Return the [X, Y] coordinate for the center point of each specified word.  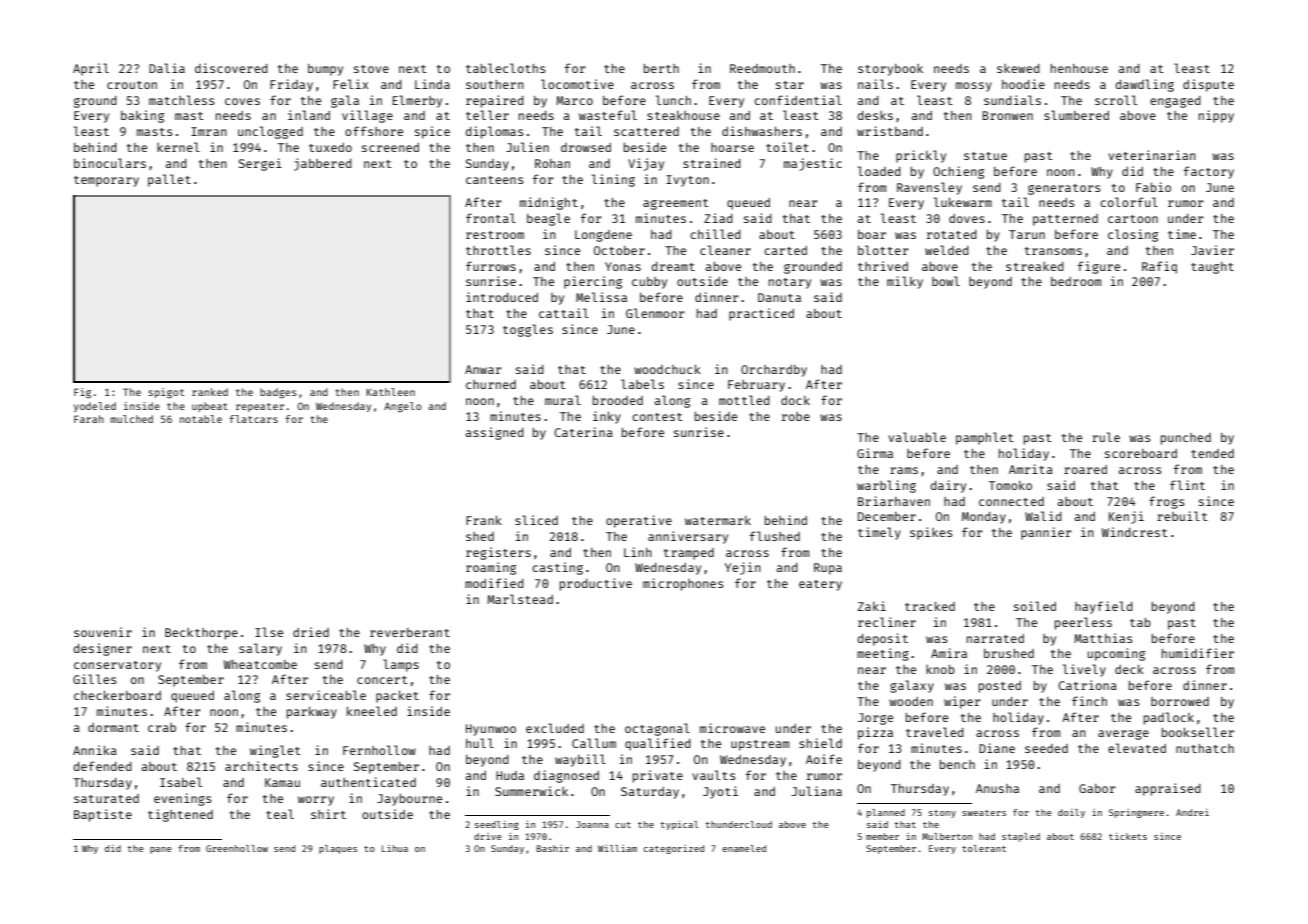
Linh [638, 552]
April [91, 69]
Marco [574, 100]
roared [1085, 469]
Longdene [603, 236]
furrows [491, 266]
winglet [275, 751]
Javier [1212, 250]
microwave [732, 728]
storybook [890, 70]
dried [311, 632]
